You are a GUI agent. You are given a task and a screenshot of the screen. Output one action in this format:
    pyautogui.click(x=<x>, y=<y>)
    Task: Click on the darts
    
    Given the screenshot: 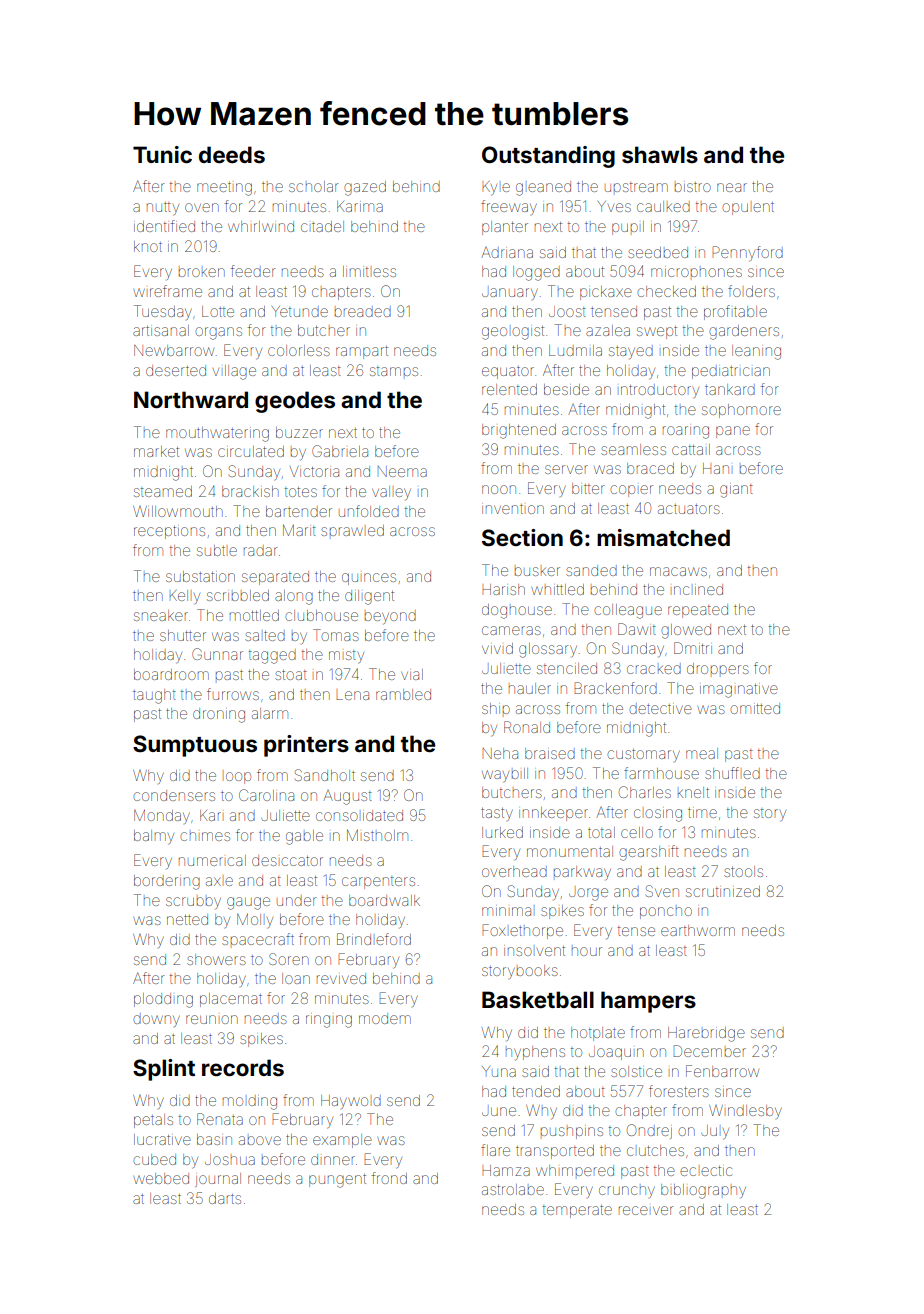 What is the action you would take?
    pyautogui.click(x=225, y=1198)
